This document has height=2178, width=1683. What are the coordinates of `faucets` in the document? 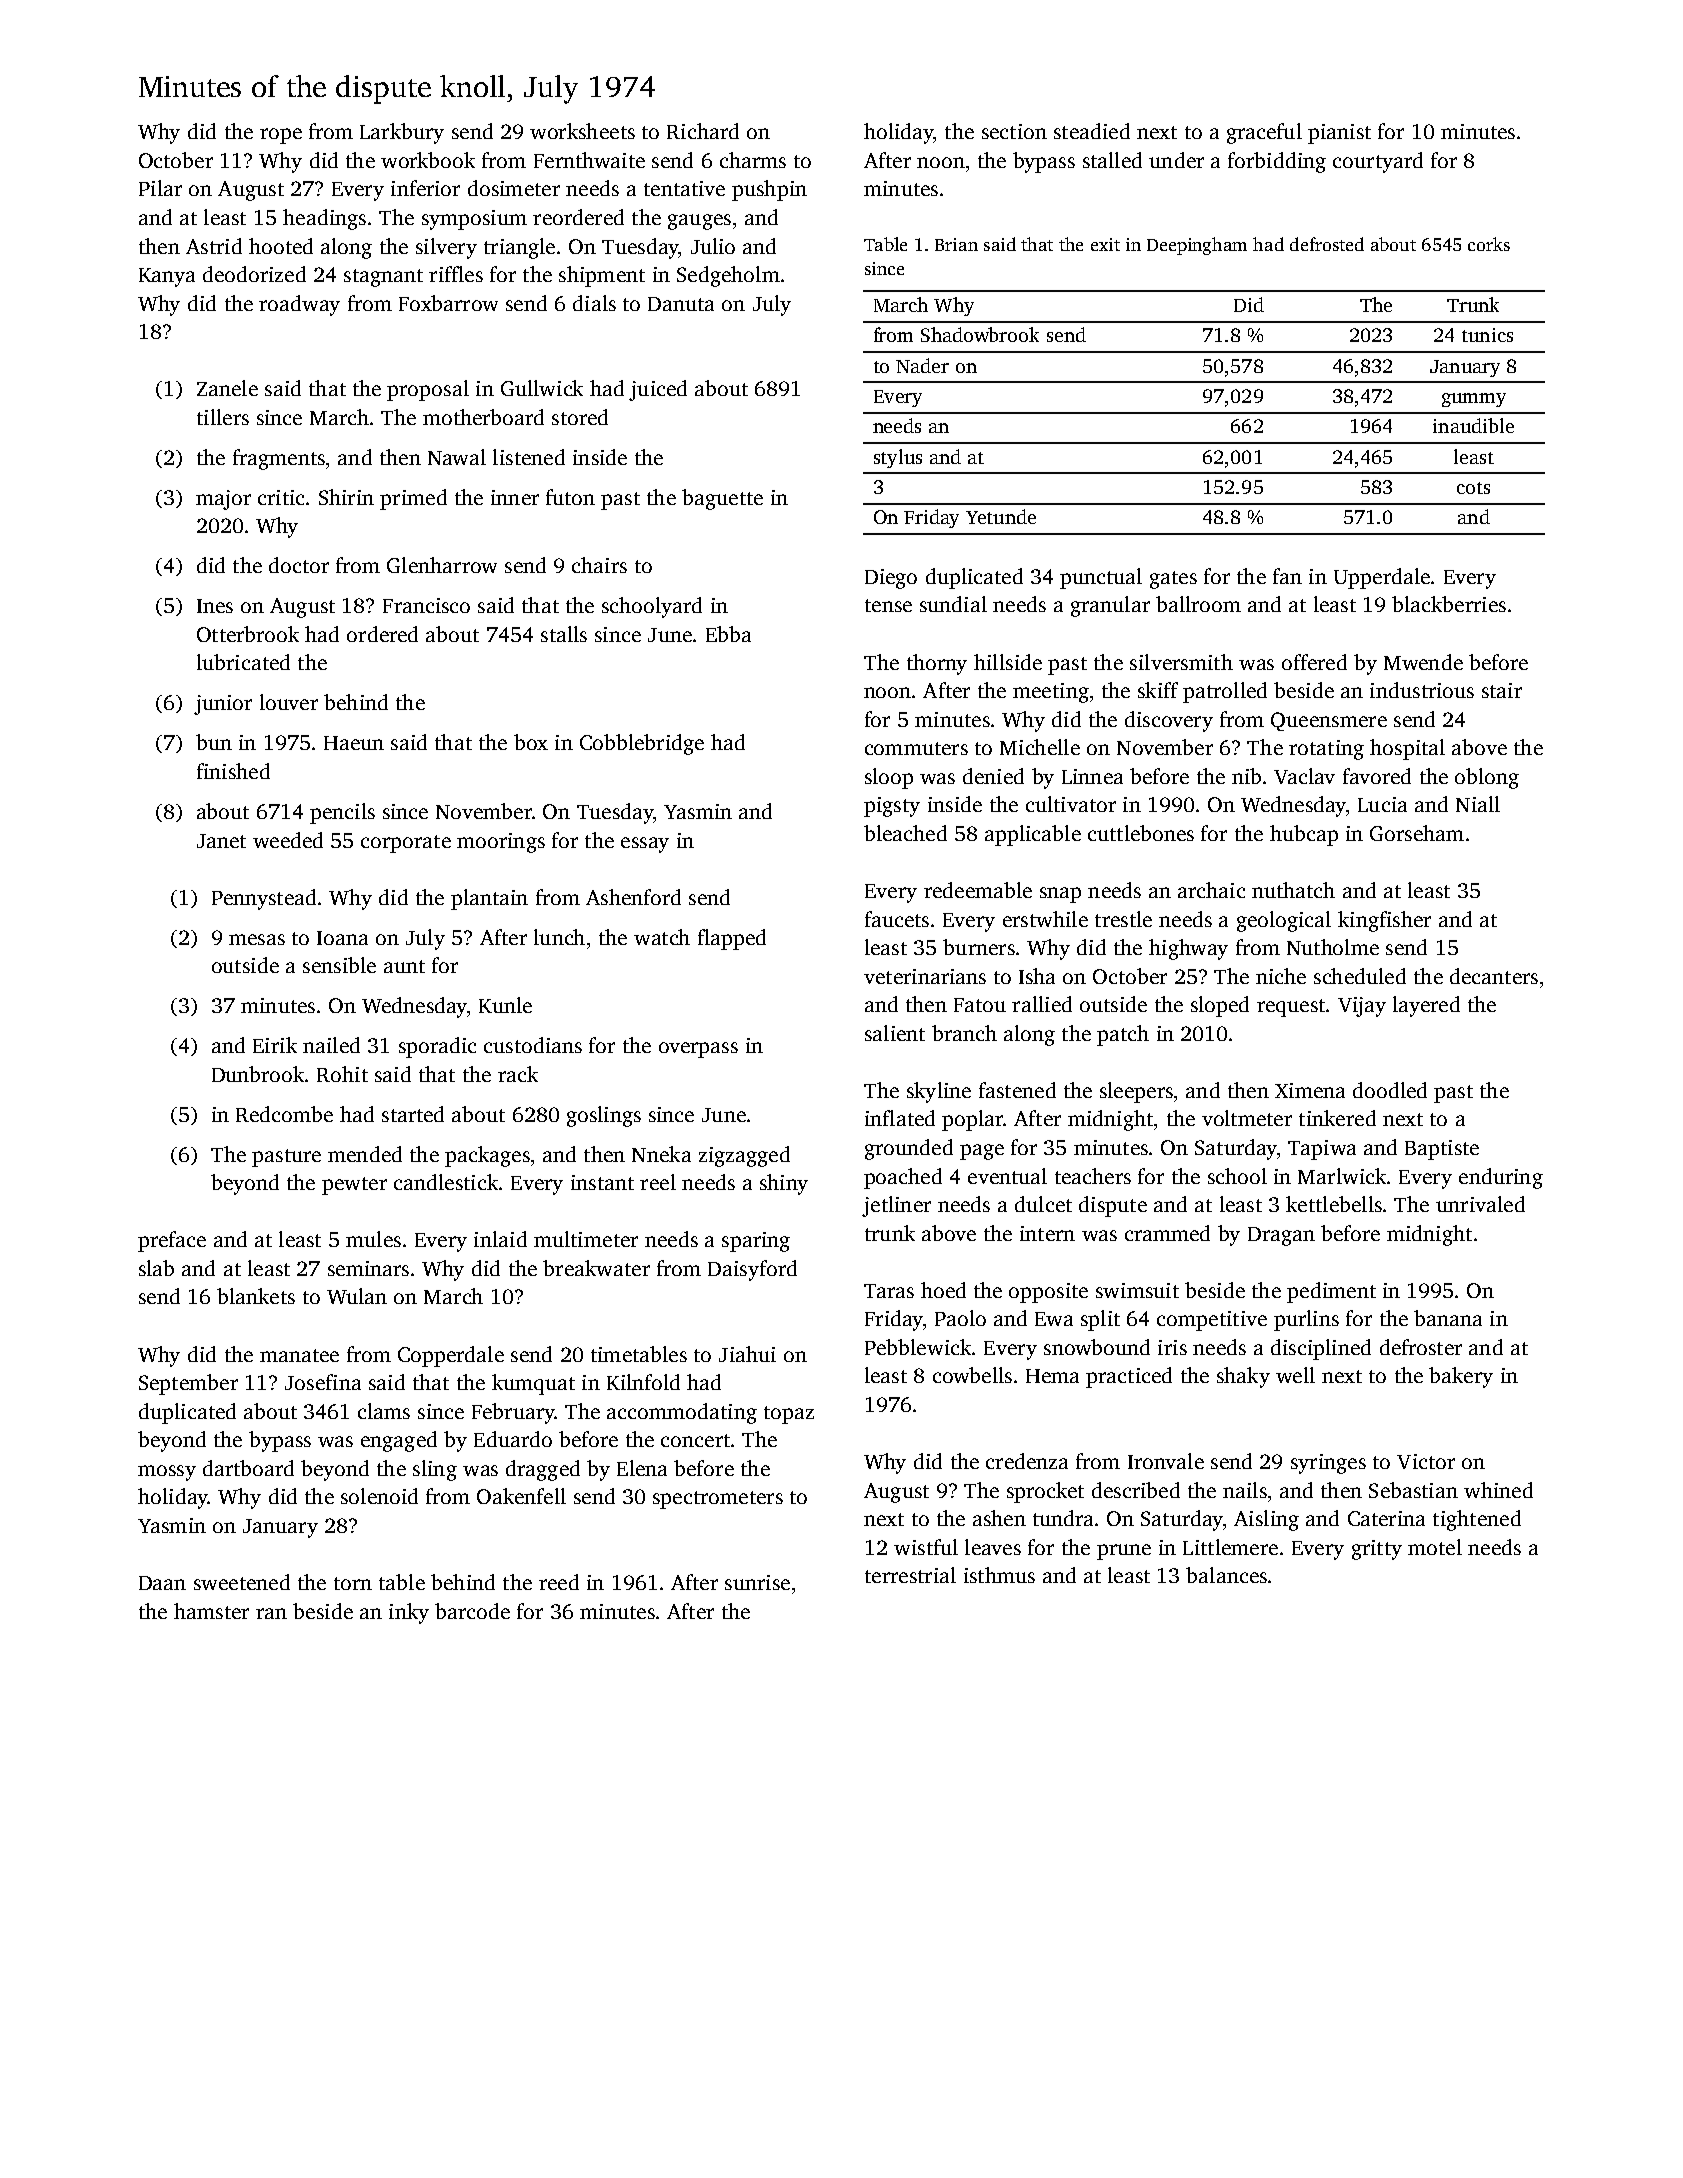 It's located at (897, 919).
